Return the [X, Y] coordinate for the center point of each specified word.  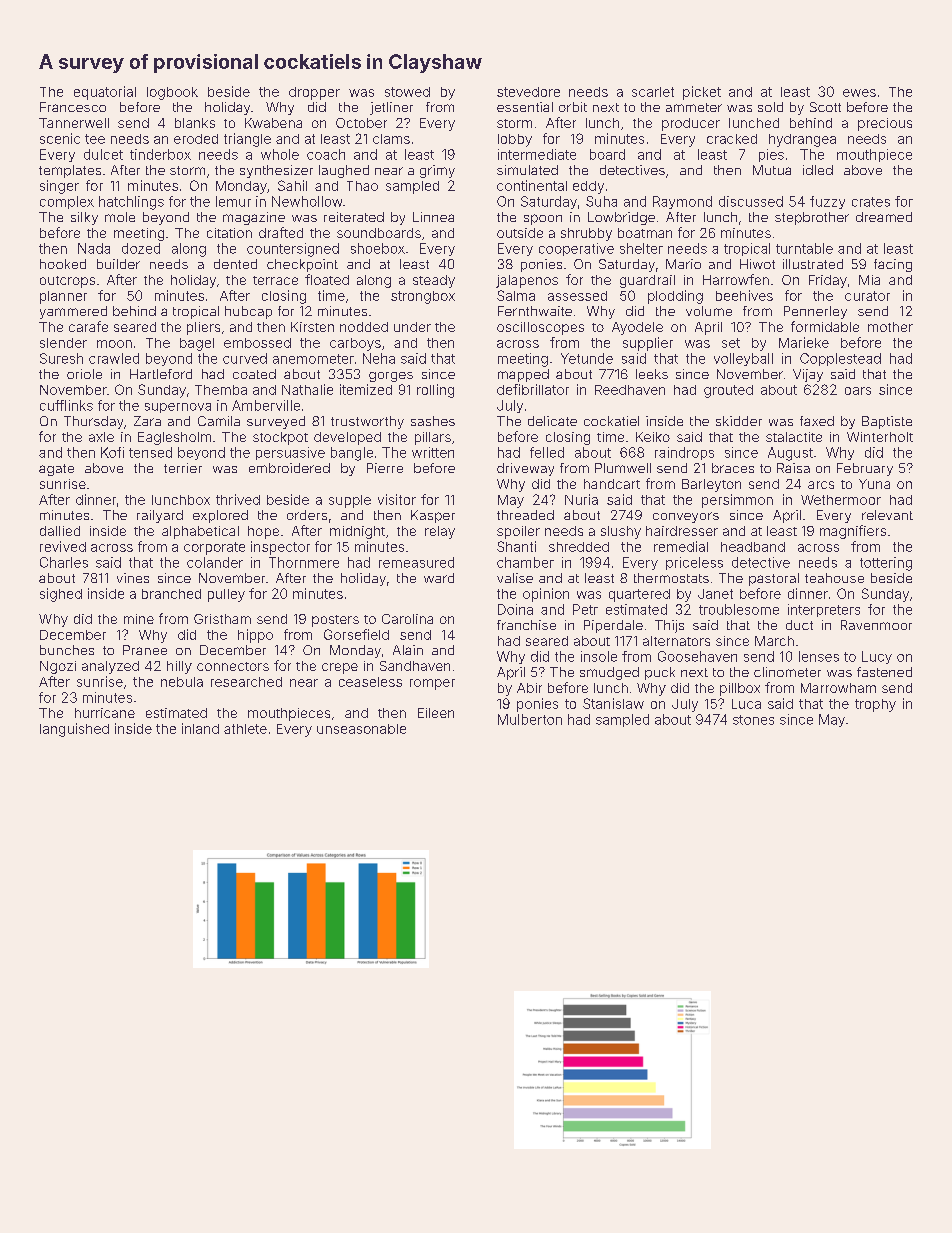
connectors [233, 666]
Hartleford [161, 374]
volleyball [743, 359]
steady [434, 281]
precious [885, 124]
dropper [314, 93]
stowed [407, 92]
